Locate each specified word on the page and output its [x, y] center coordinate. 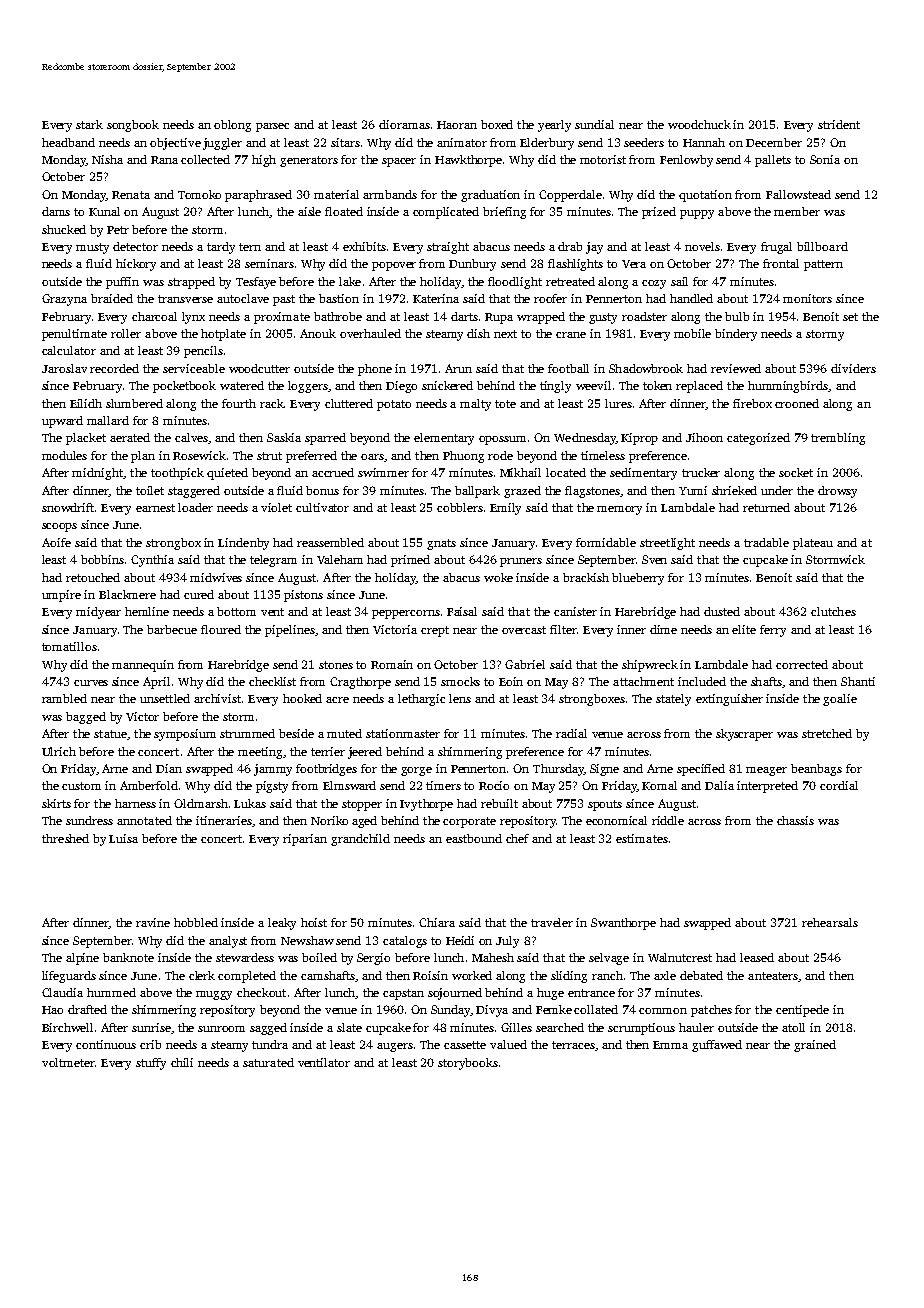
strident [839, 124]
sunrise [151, 1027]
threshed [65, 838]
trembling [838, 439]
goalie [840, 700]
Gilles [516, 1027]
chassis [795, 820]
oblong [232, 126]
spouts [605, 805]
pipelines [290, 631]
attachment [643, 681]
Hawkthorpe [468, 161]
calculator [69, 350]
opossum [502, 440]
